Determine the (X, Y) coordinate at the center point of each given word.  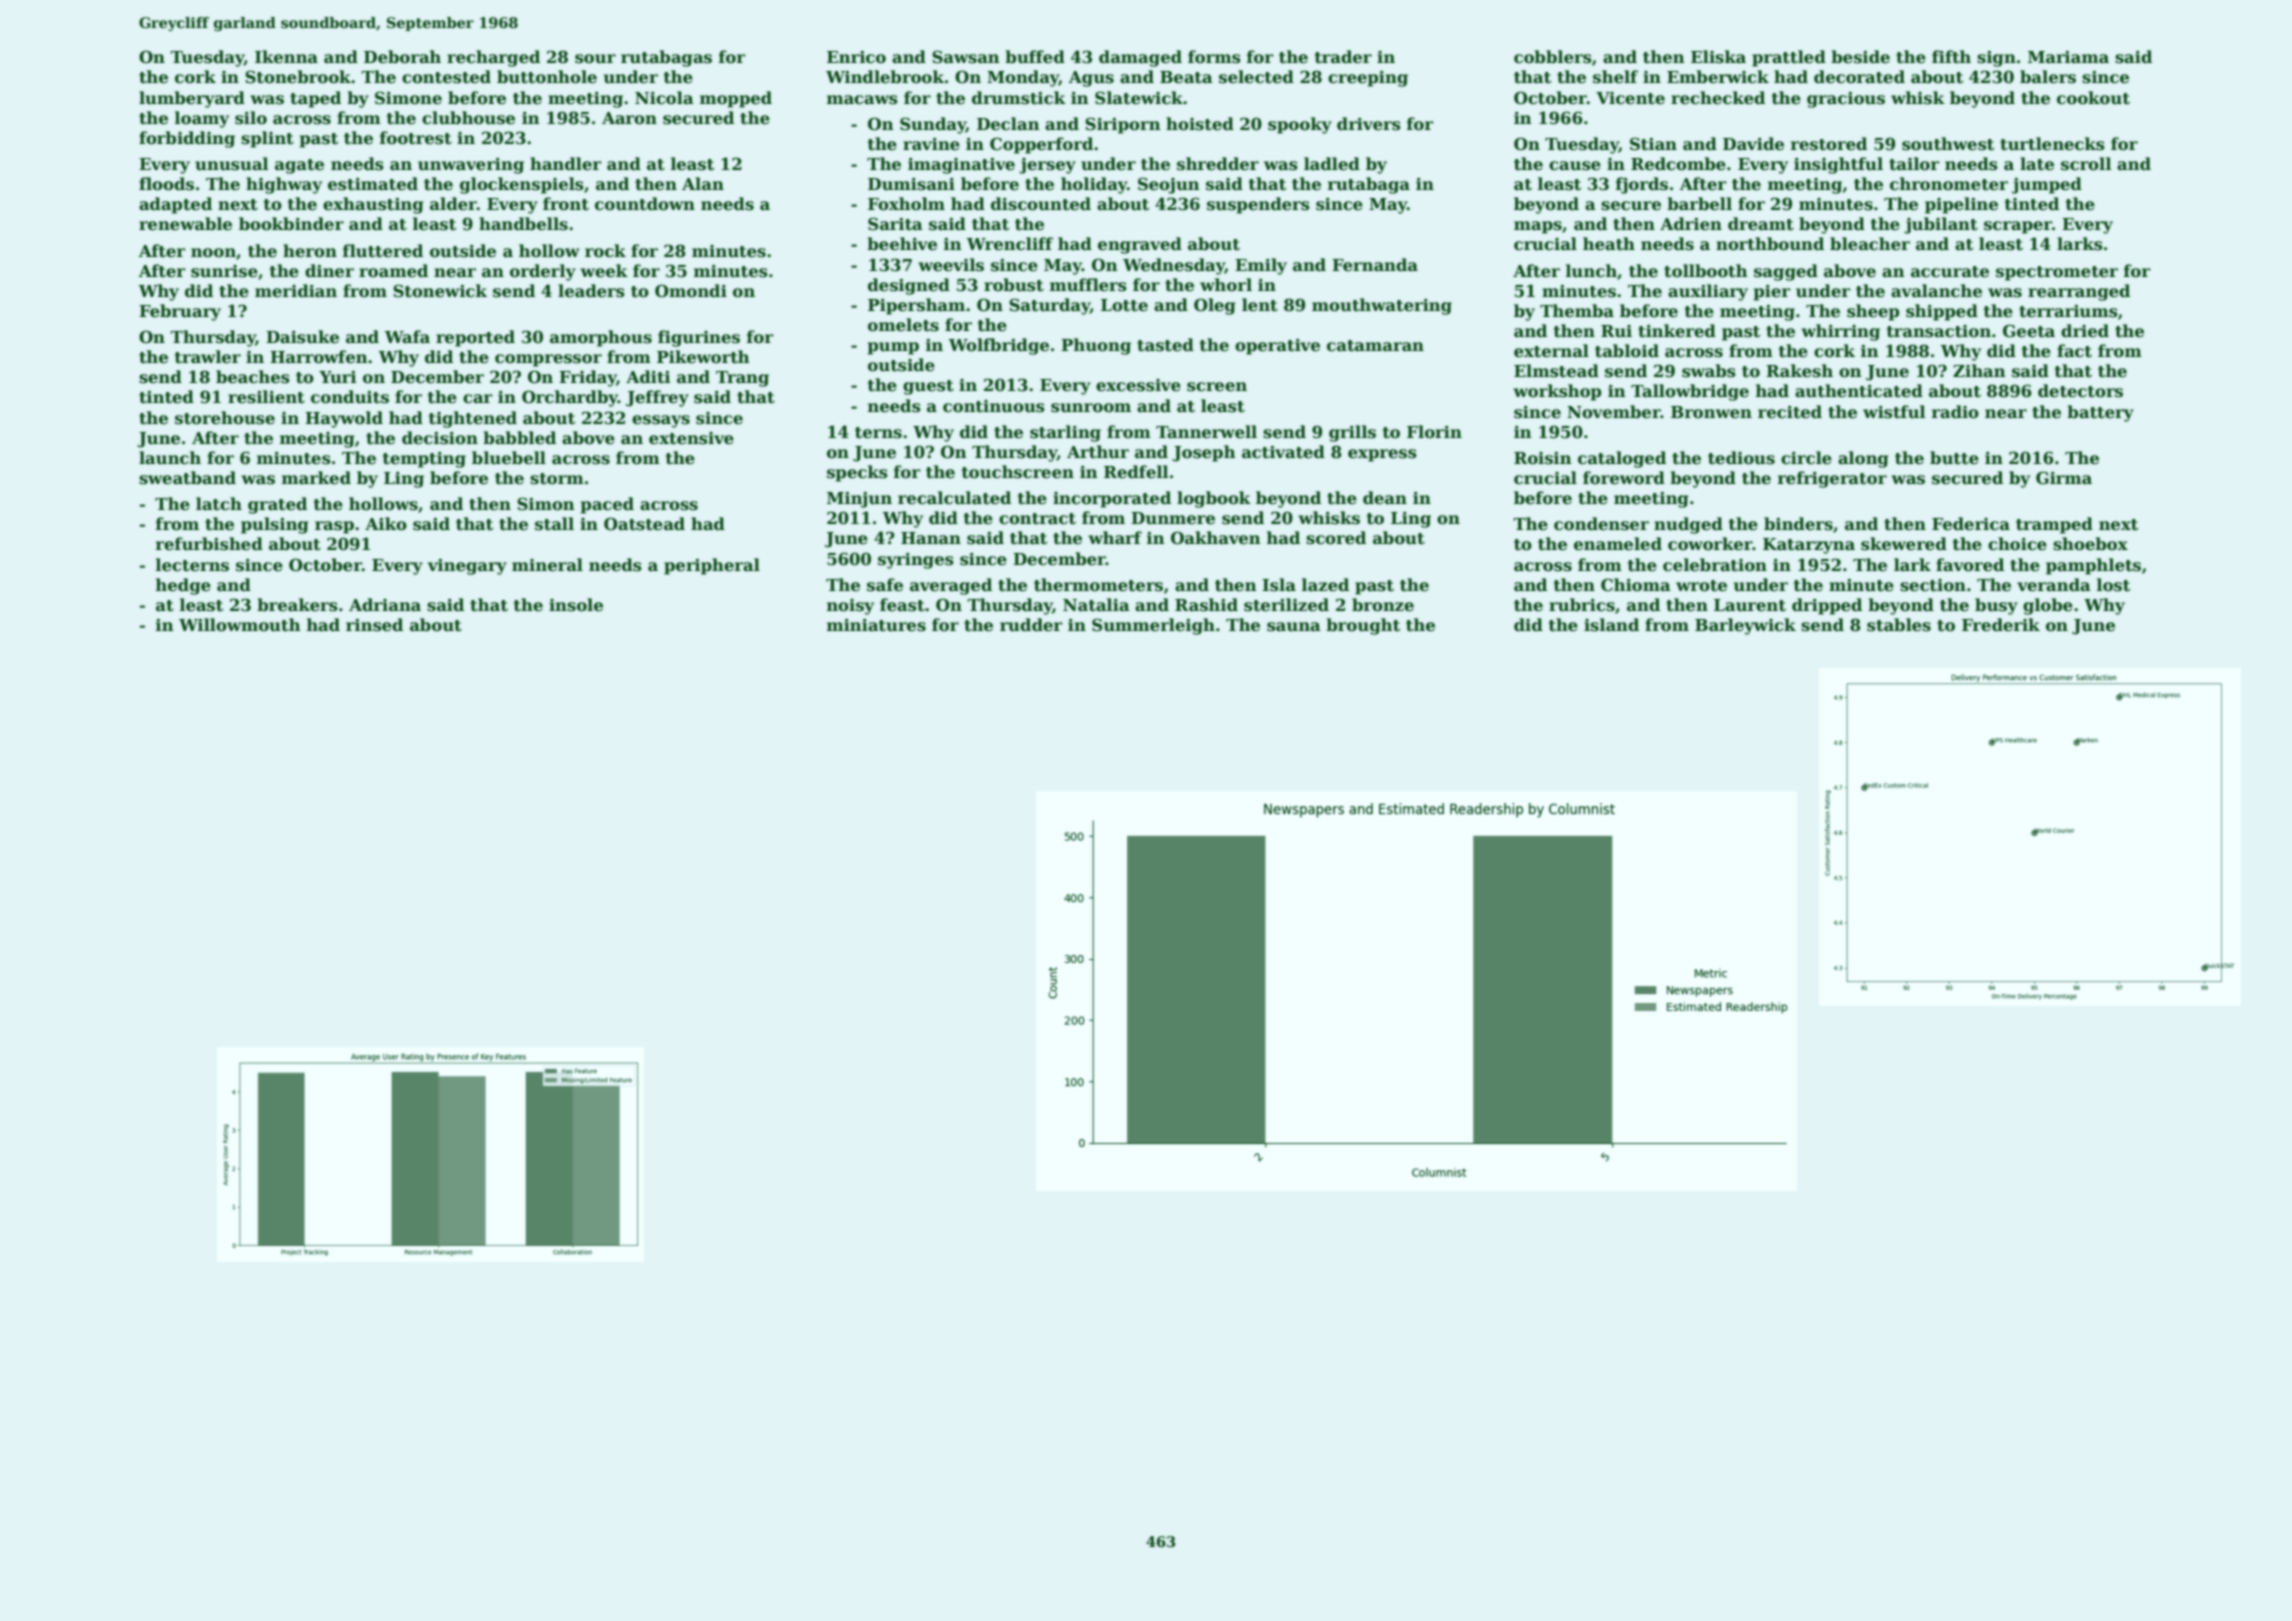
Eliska (1718, 57)
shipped (1942, 312)
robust (1014, 285)
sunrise (224, 271)
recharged (493, 58)
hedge (183, 586)
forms (1214, 57)
